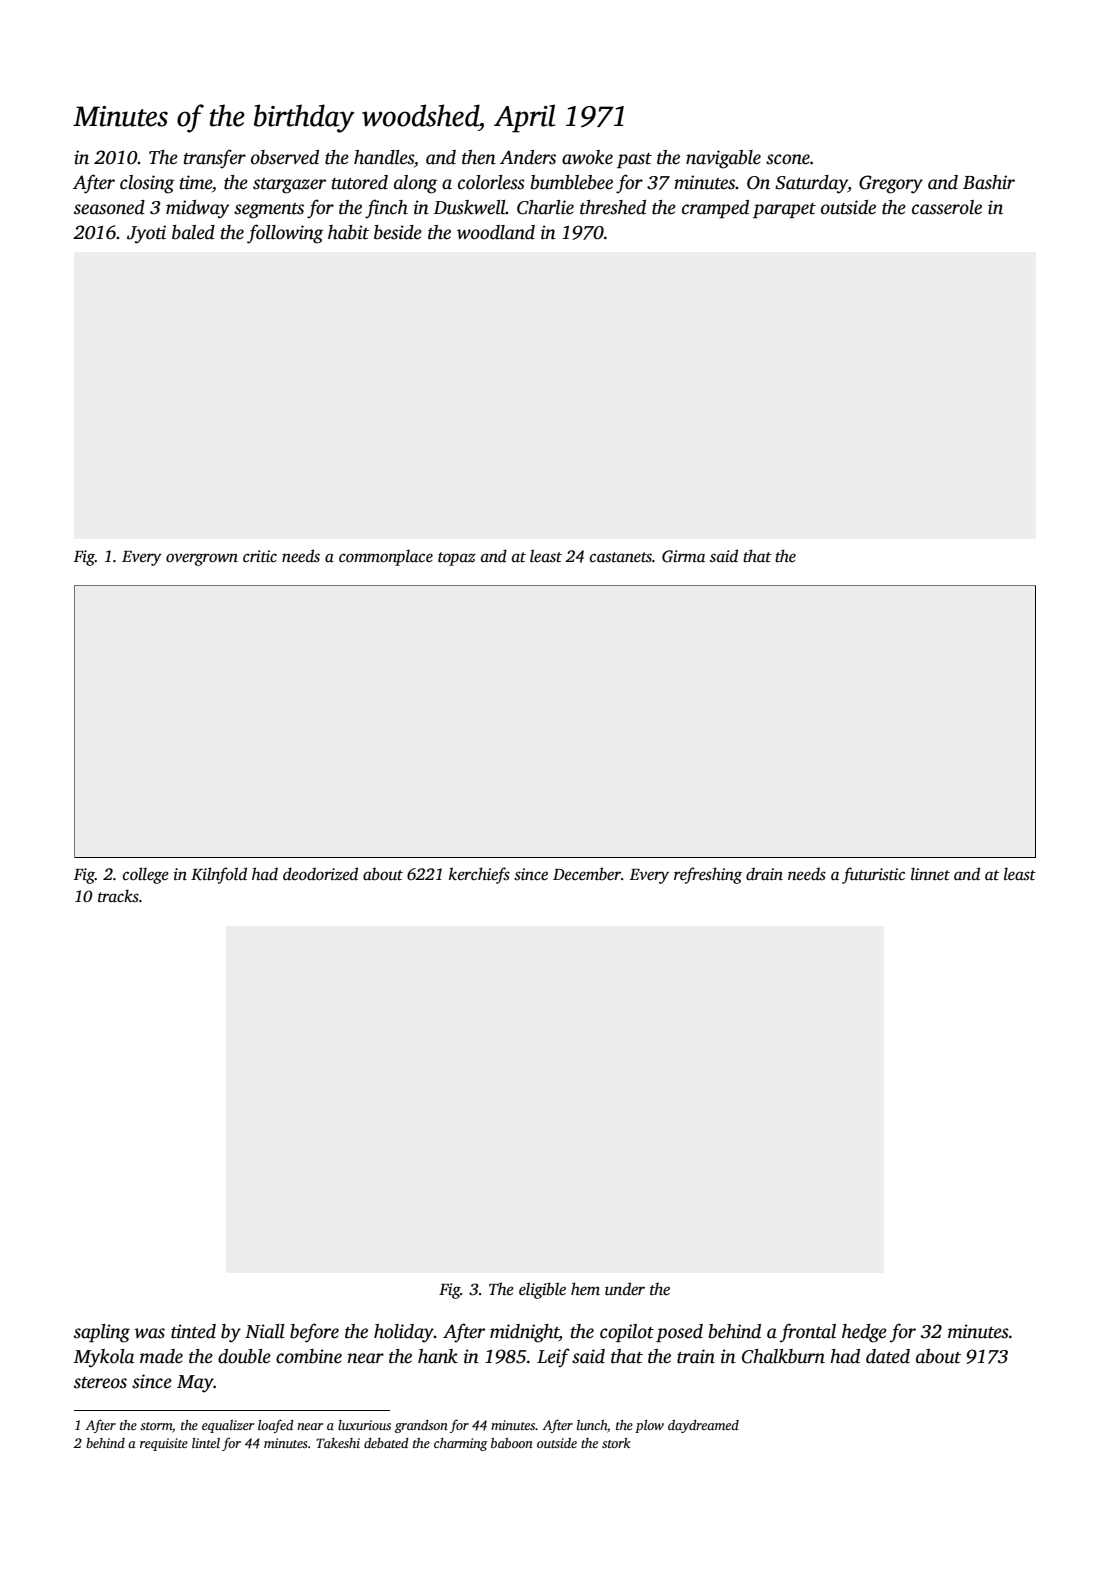 This image has height=1570, width=1110. I want to click on Niall, so click(265, 1331).
